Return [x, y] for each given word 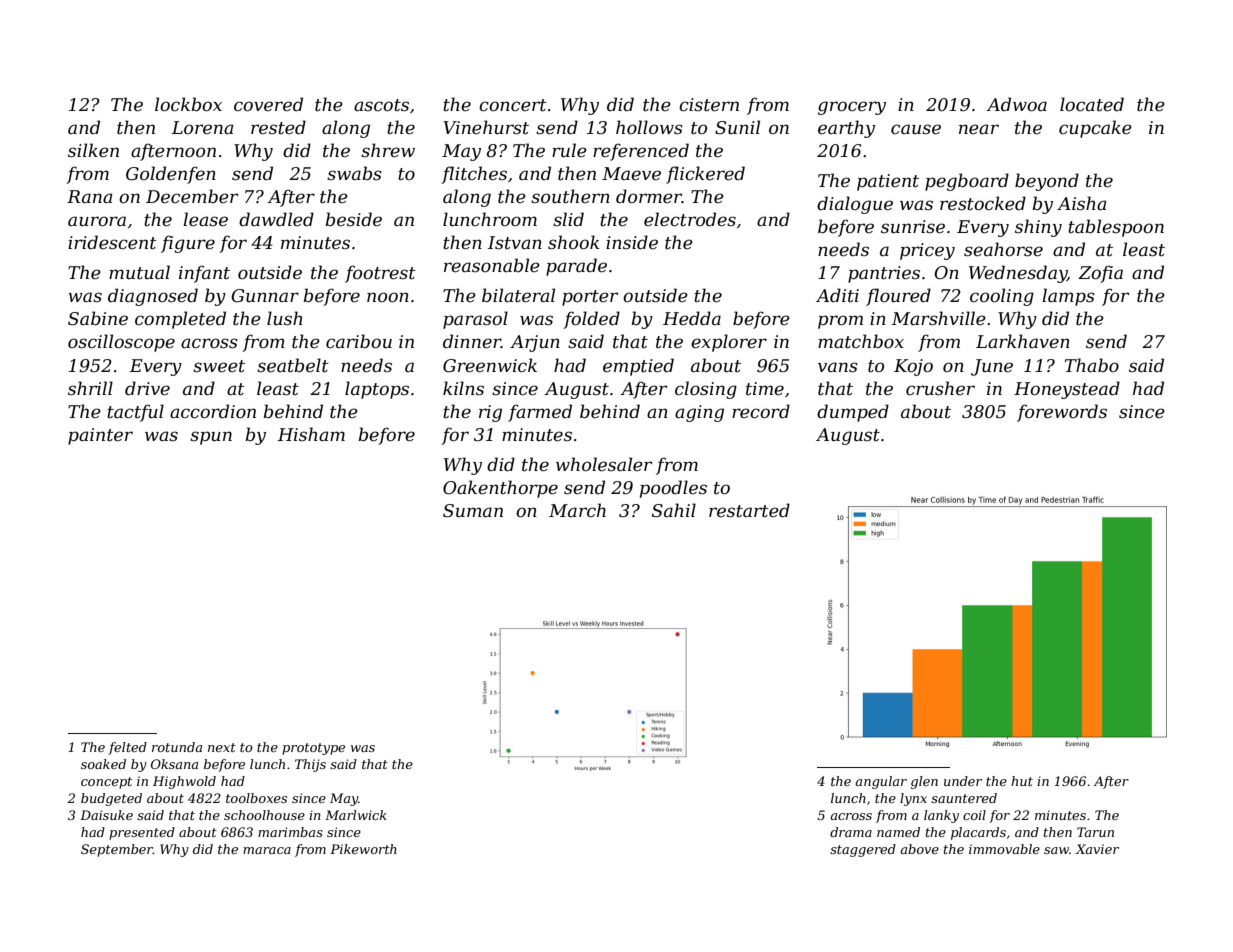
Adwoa [1016, 104]
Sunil [737, 127]
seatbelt [293, 365]
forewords [1062, 413]
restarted [749, 510]
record [761, 411]
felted [127, 748]
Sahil [674, 510]
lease [205, 219]
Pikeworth [363, 849]
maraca [267, 850]
